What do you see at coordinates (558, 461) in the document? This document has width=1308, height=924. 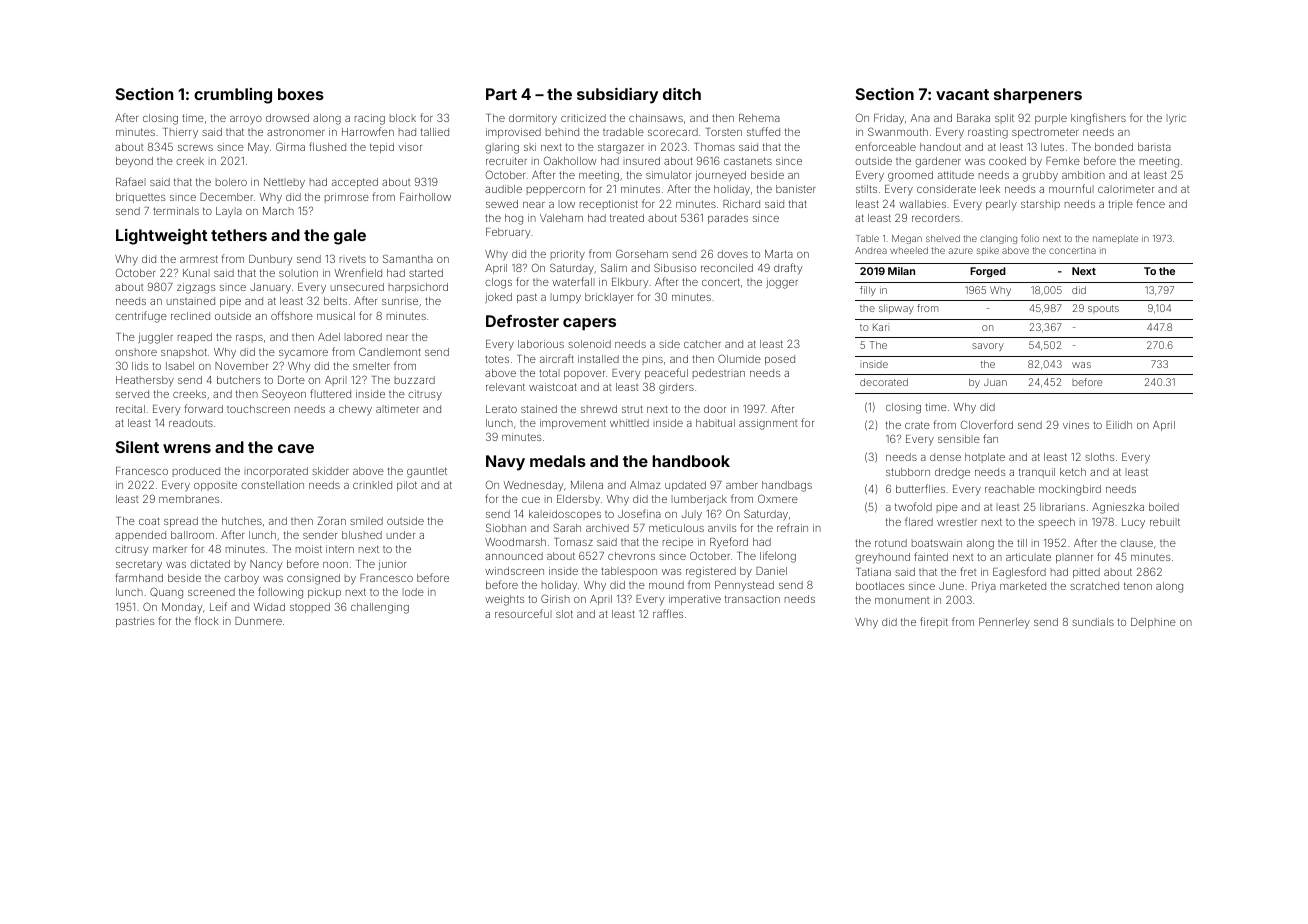 I see `medals` at bounding box center [558, 461].
